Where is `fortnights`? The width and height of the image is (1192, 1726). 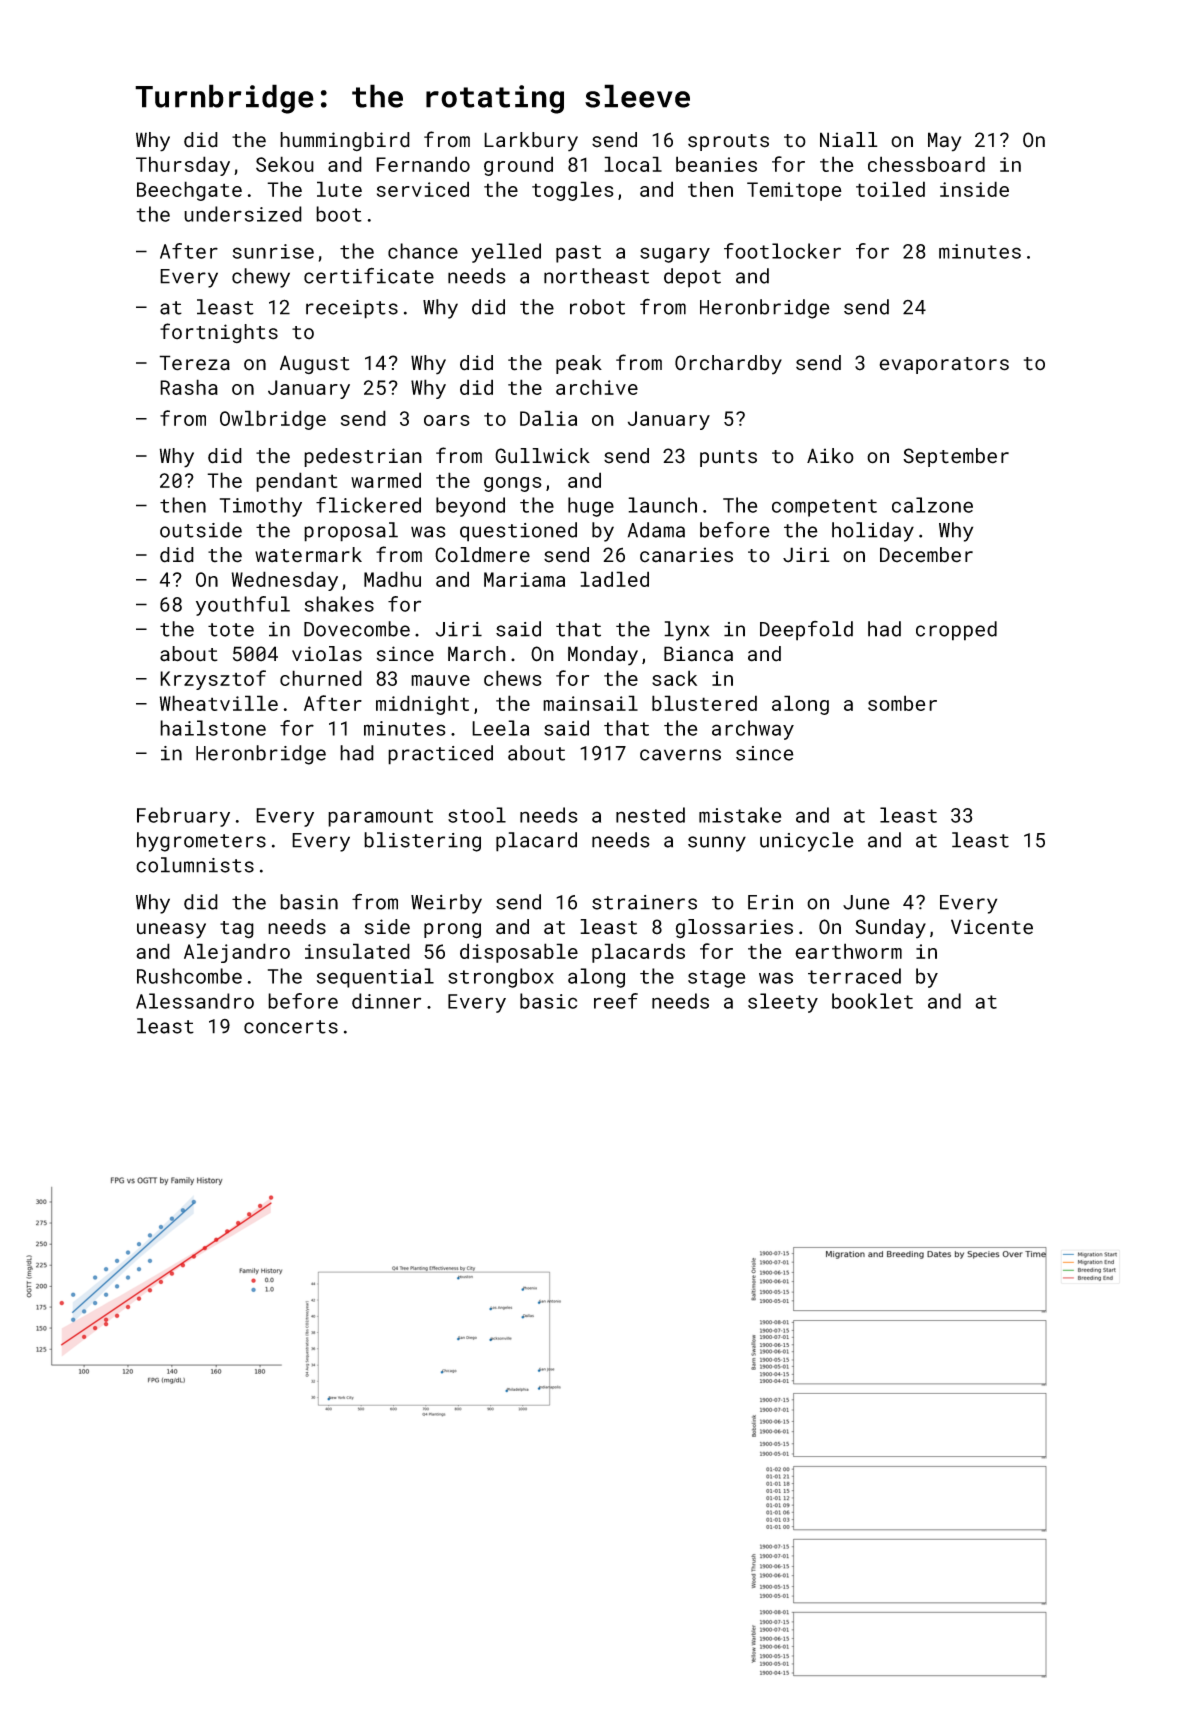
fortnights is located at coordinates (219, 333).
